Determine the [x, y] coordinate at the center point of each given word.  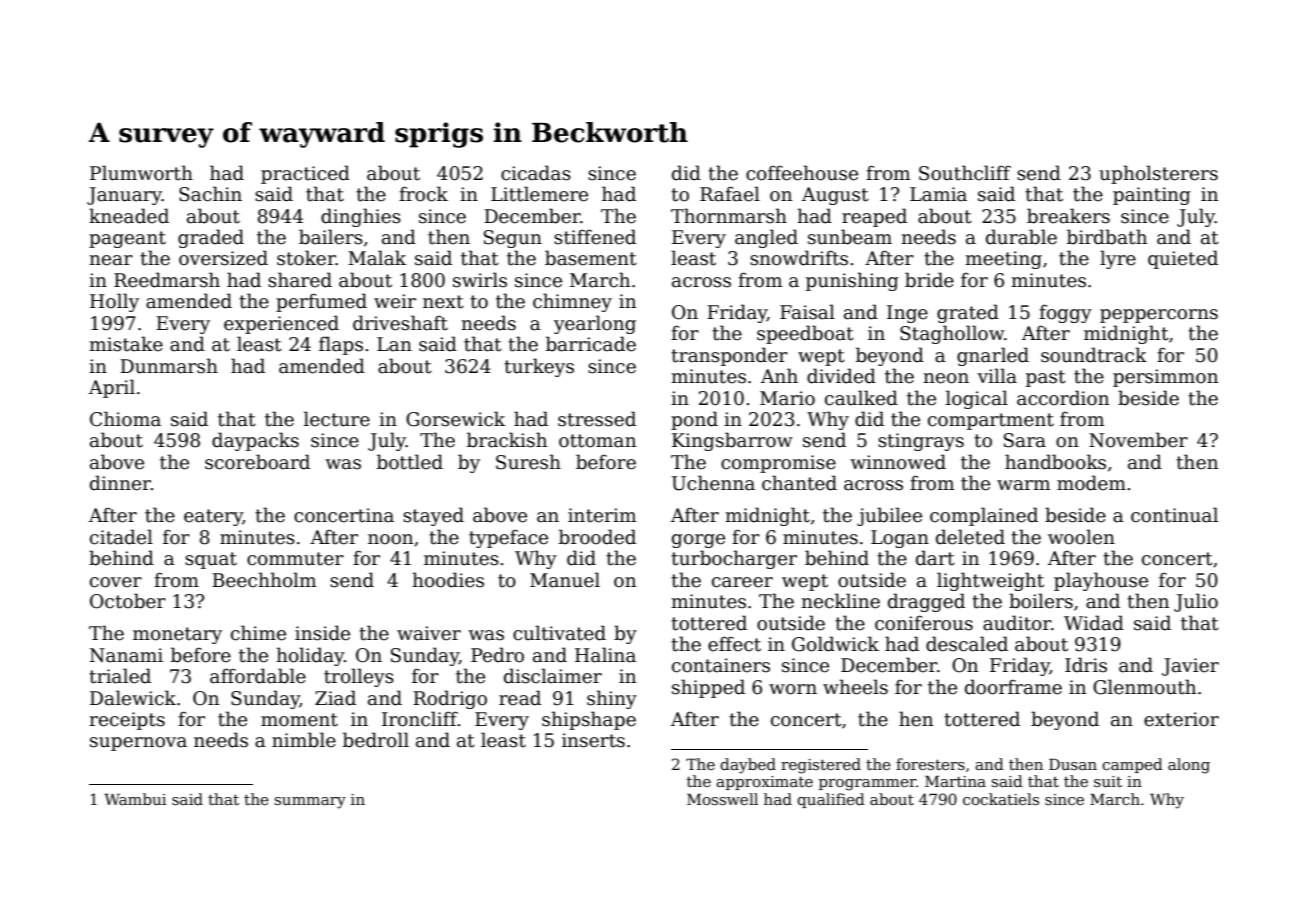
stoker [306, 258]
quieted [1183, 259]
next [443, 302]
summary [310, 803]
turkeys [539, 367]
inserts [593, 740]
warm [1023, 485]
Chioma [125, 419]
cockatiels [1001, 799]
